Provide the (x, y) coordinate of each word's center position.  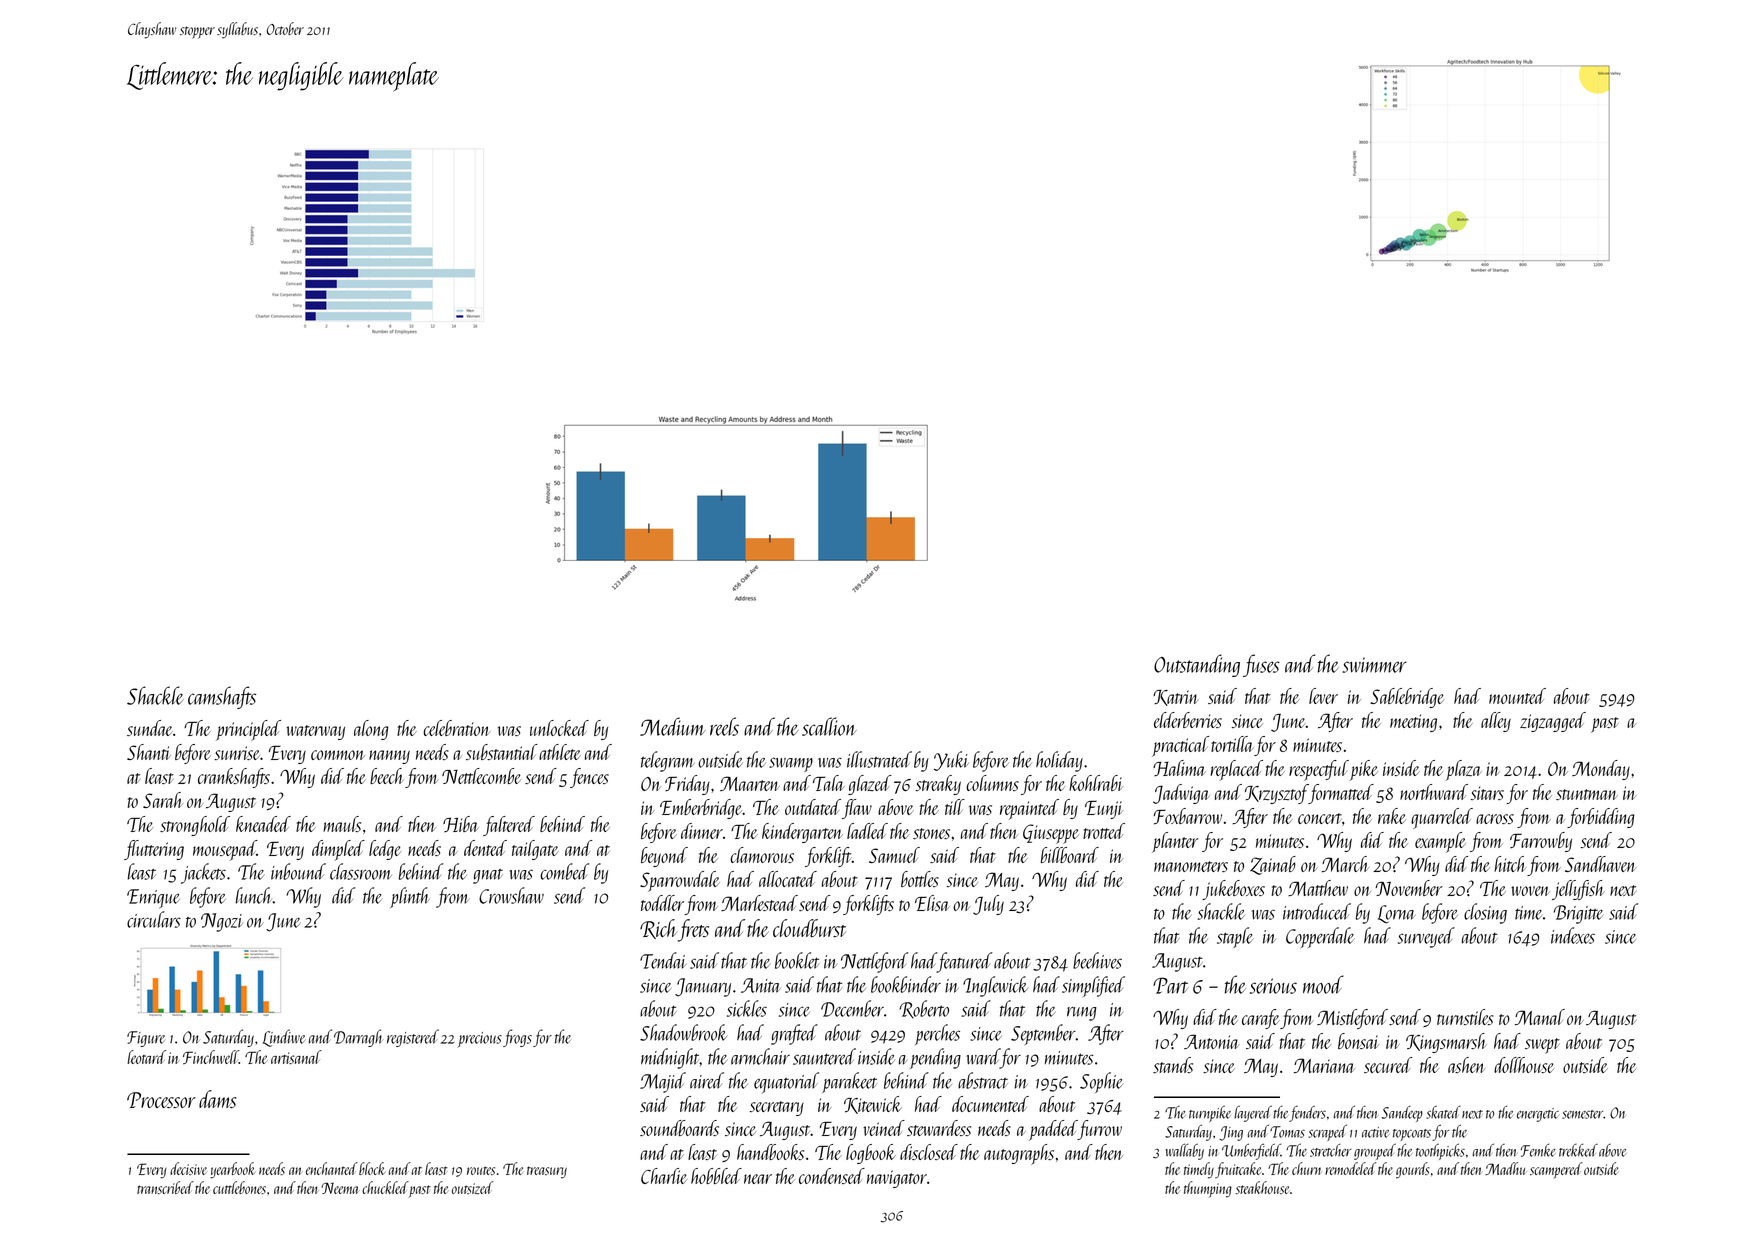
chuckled (385, 1187)
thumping (1208, 1189)
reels (724, 726)
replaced (1236, 770)
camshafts (222, 697)
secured (1388, 1065)
